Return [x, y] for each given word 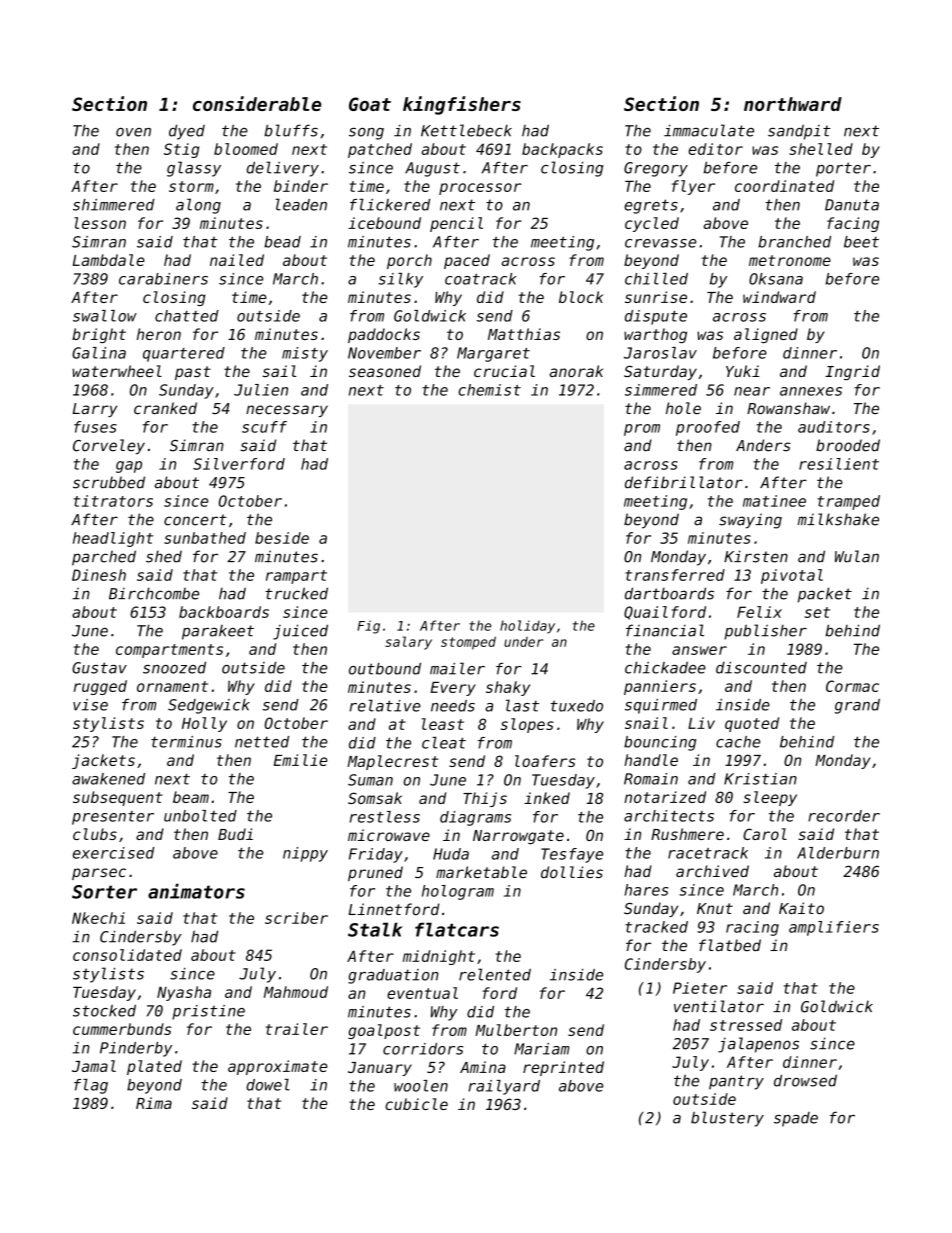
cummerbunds [122, 1029]
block [581, 297]
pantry [736, 1082]
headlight [113, 539]
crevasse [660, 243]
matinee [774, 501]
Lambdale [109, 260]
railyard [504, 1087]
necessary [287, 411]
